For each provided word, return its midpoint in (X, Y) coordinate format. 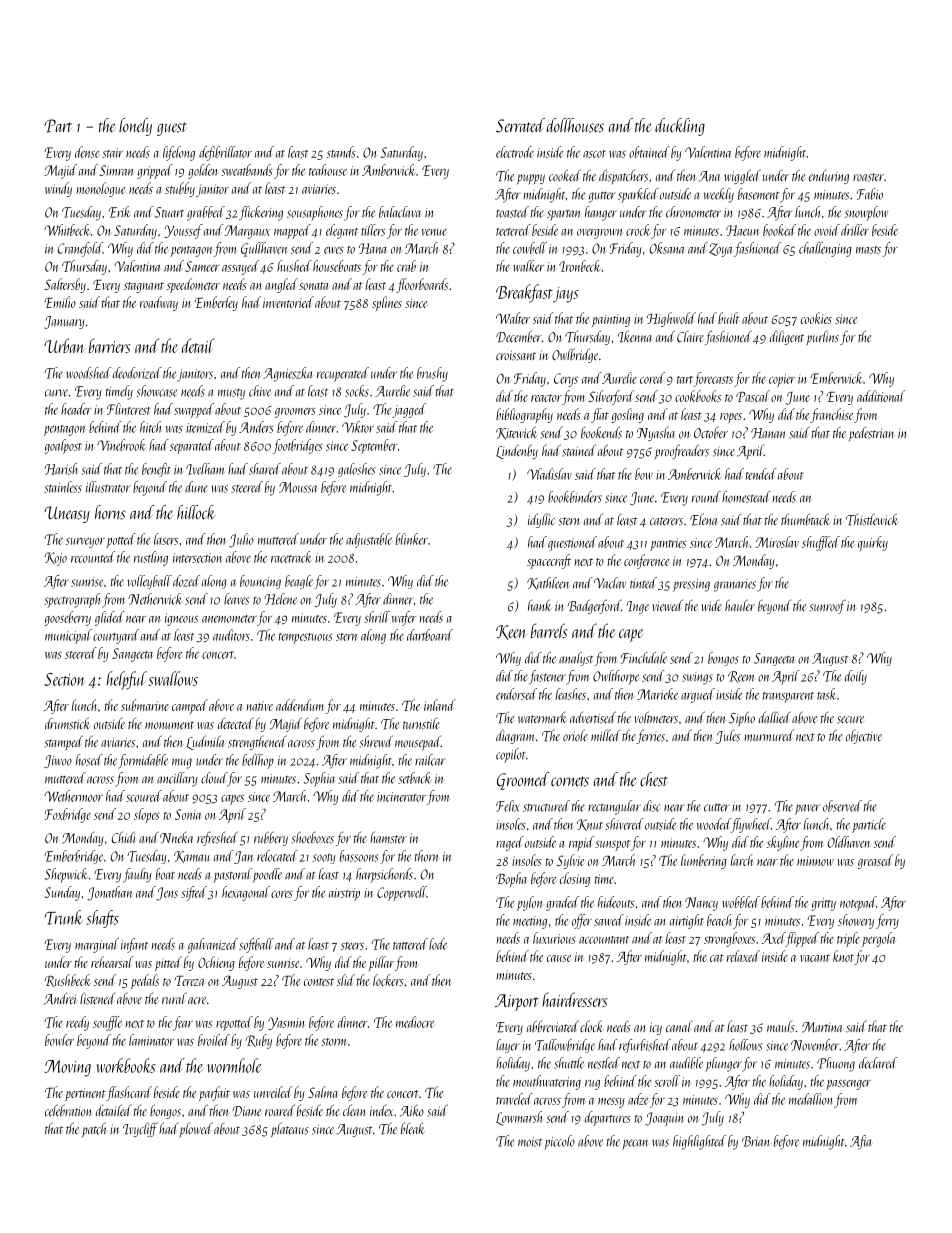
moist (530, 1142)
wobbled (741, 902)
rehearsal (112, 962)
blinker (412, 539)
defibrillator (225, 153)
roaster (868, 177)
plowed (196, 1130)
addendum (300, 705)
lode (438, 944)
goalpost (63, 446)
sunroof (828, 606)
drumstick (68, 723)
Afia (861, 1142)
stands (341, 152)
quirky (873, 543)
